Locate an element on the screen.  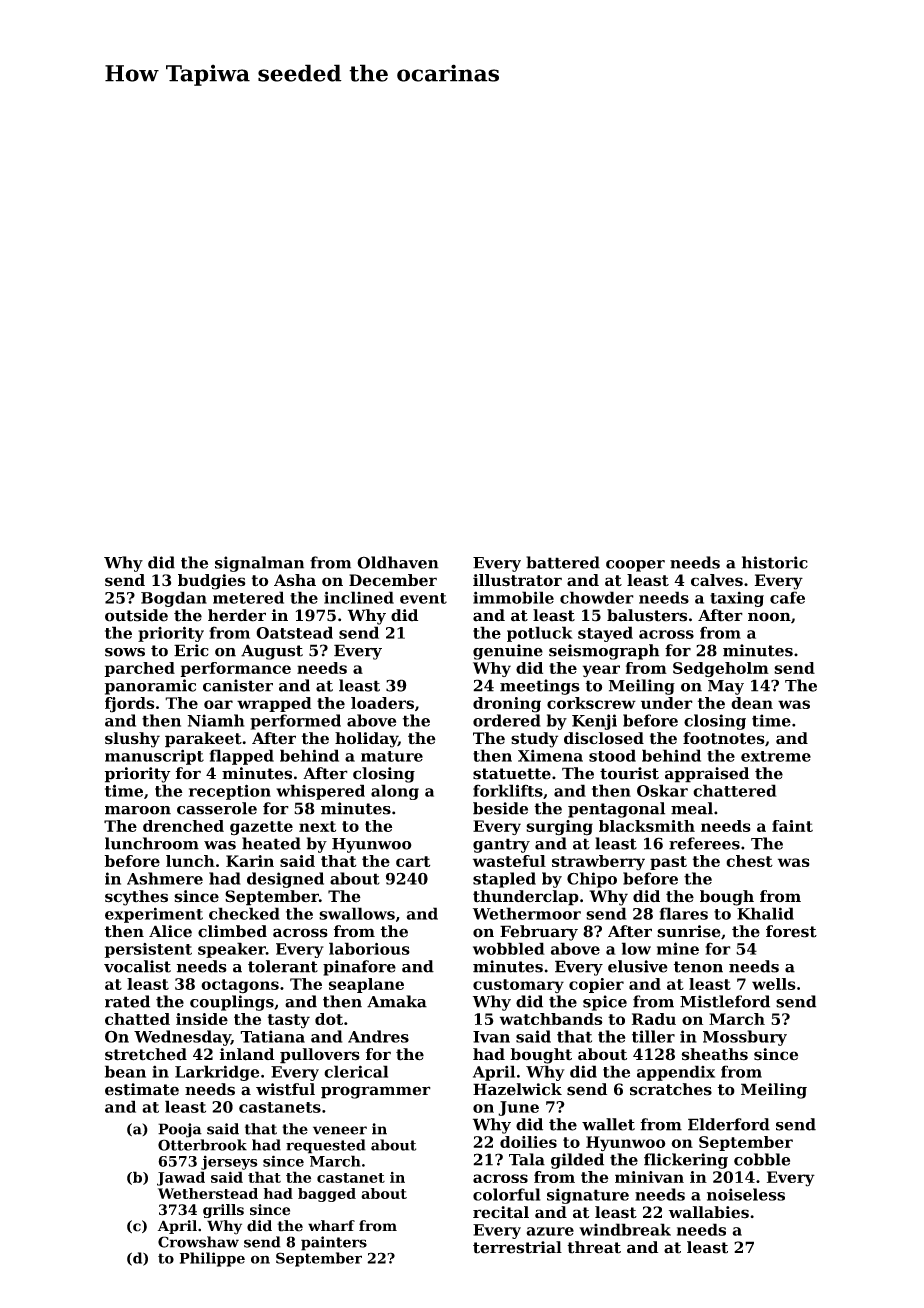
Oldhaven is located at coordinates (398, 562).
